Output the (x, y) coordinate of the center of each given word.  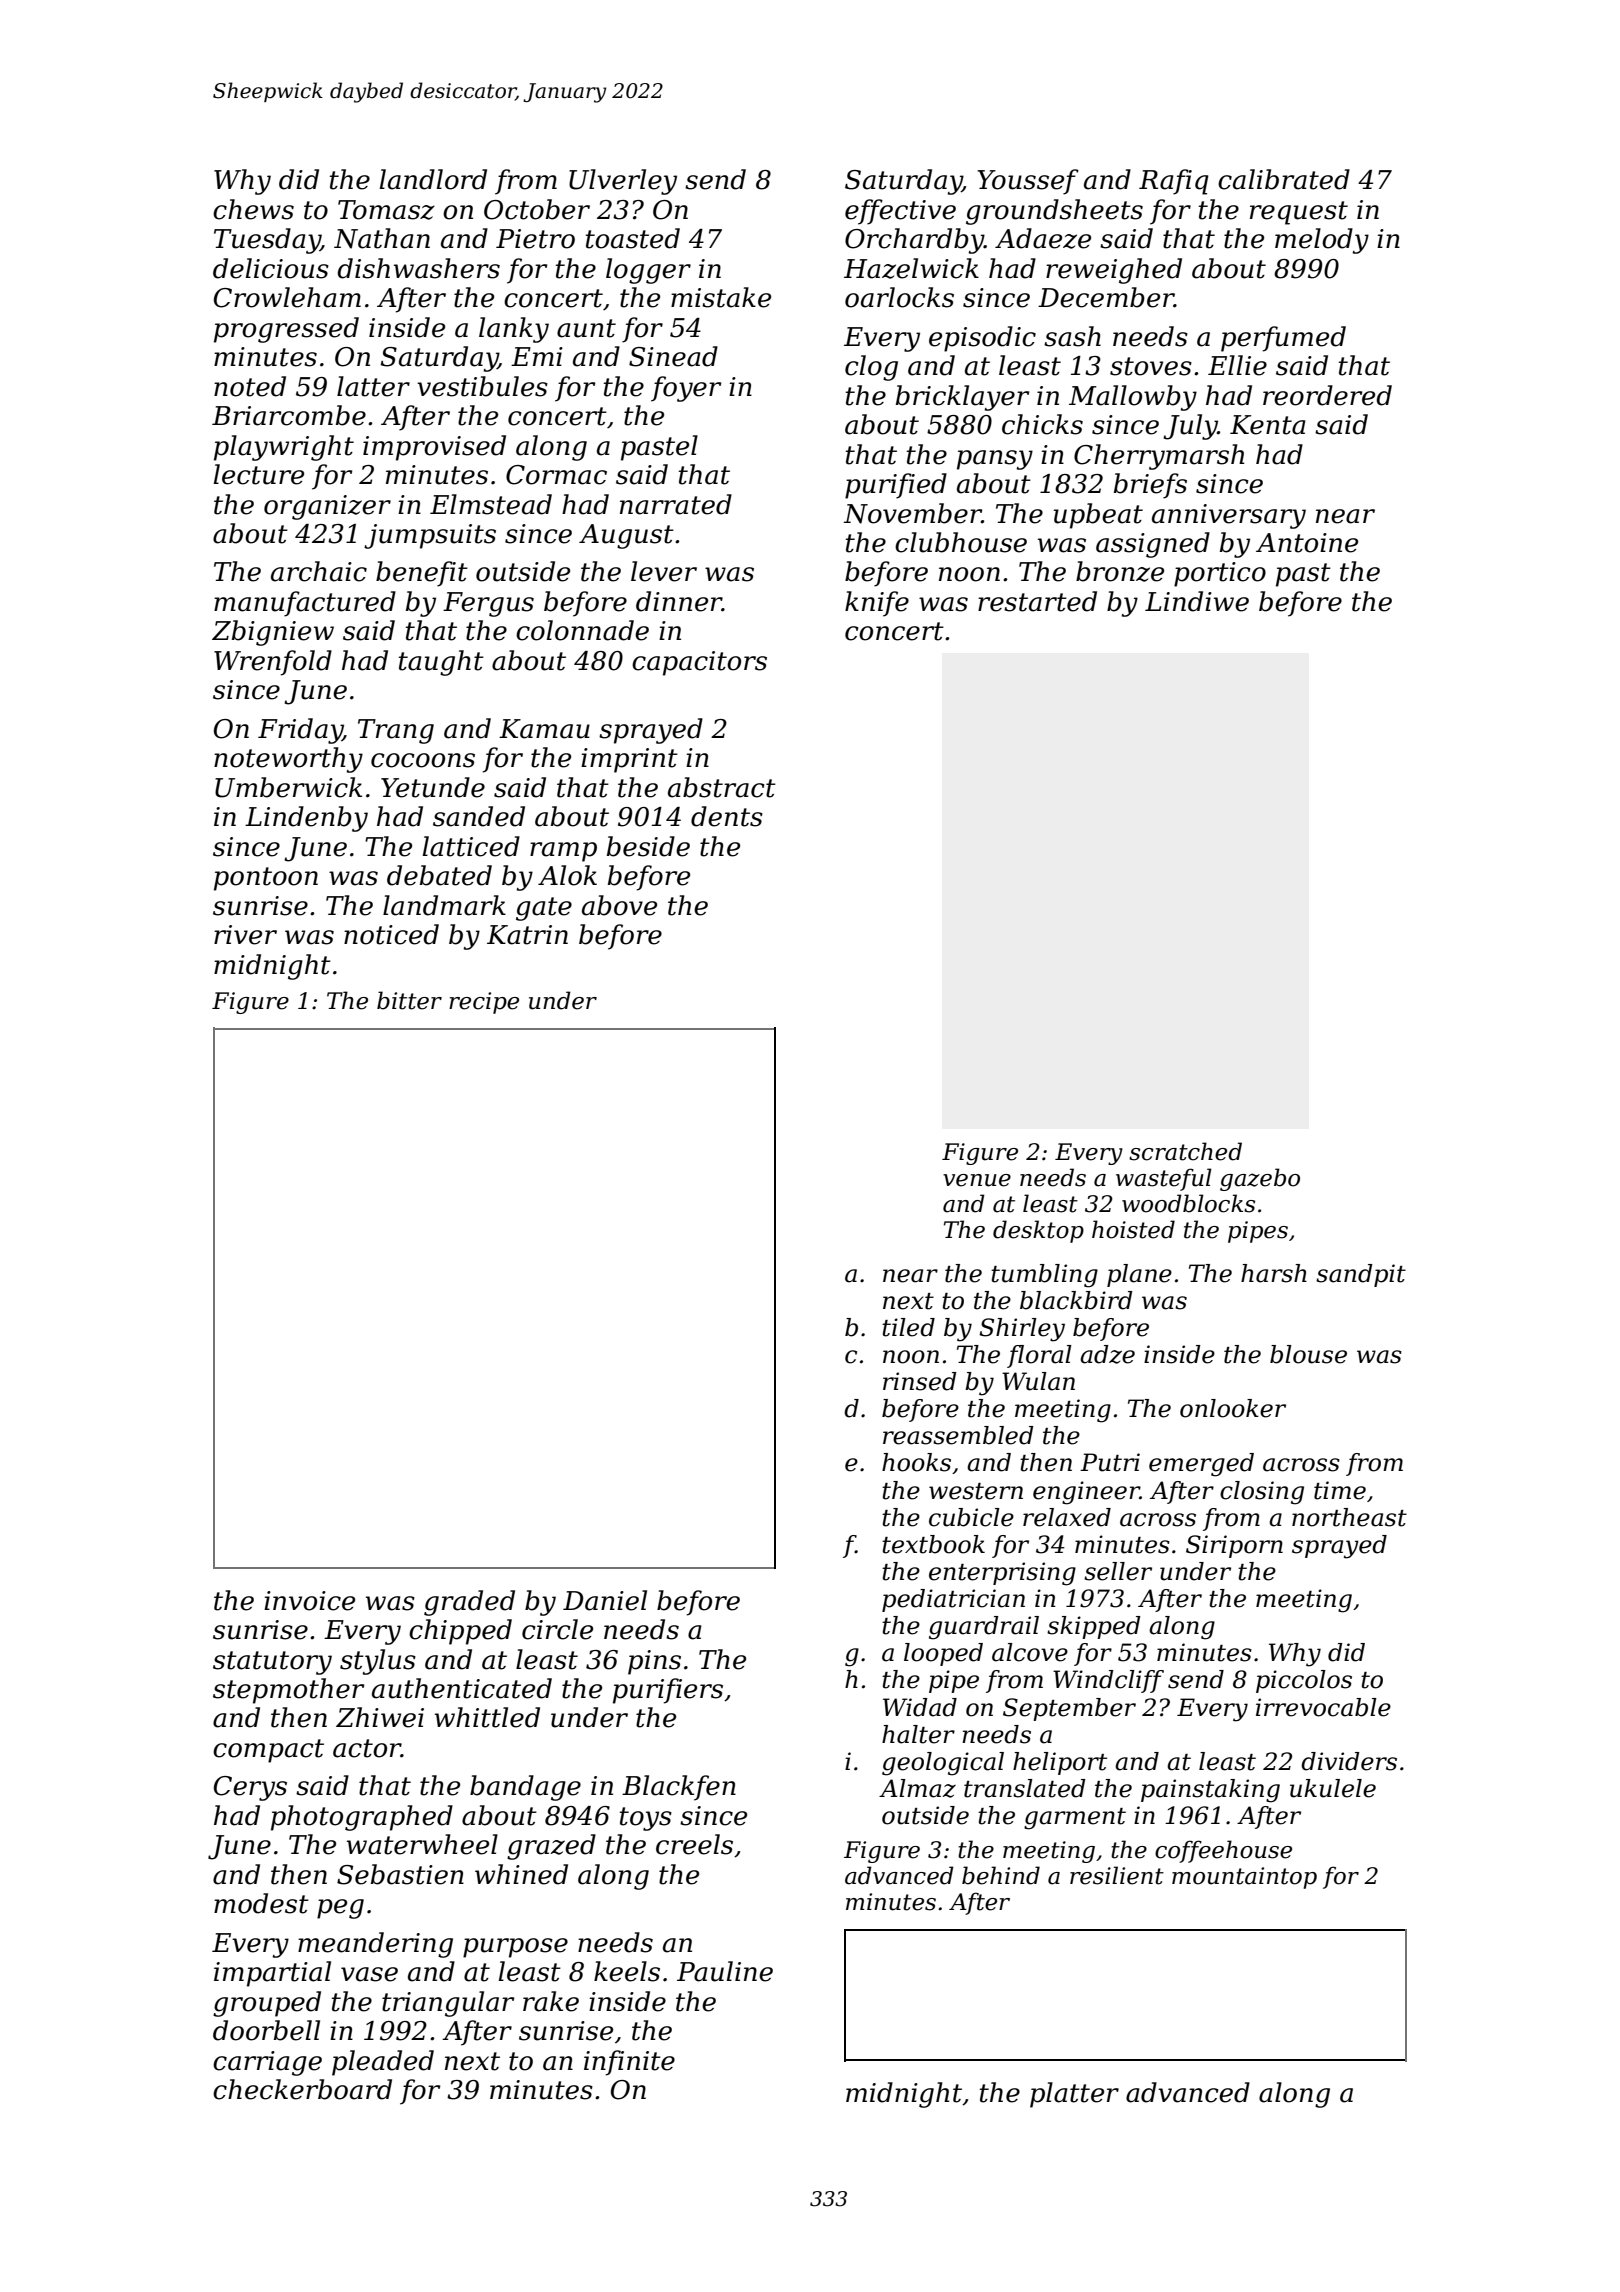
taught (441, 663)
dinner (679, 601)
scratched (1185, 1151)
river (245, 935)
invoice (309, 1601)
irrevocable (1323, 1707)
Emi (537, 356)
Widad (920, 1707)
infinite (629, 2063)
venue (977, 1180)
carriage (267, 2063)
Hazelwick (911, 268)
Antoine (1307, 543)
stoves (1151, 366)
